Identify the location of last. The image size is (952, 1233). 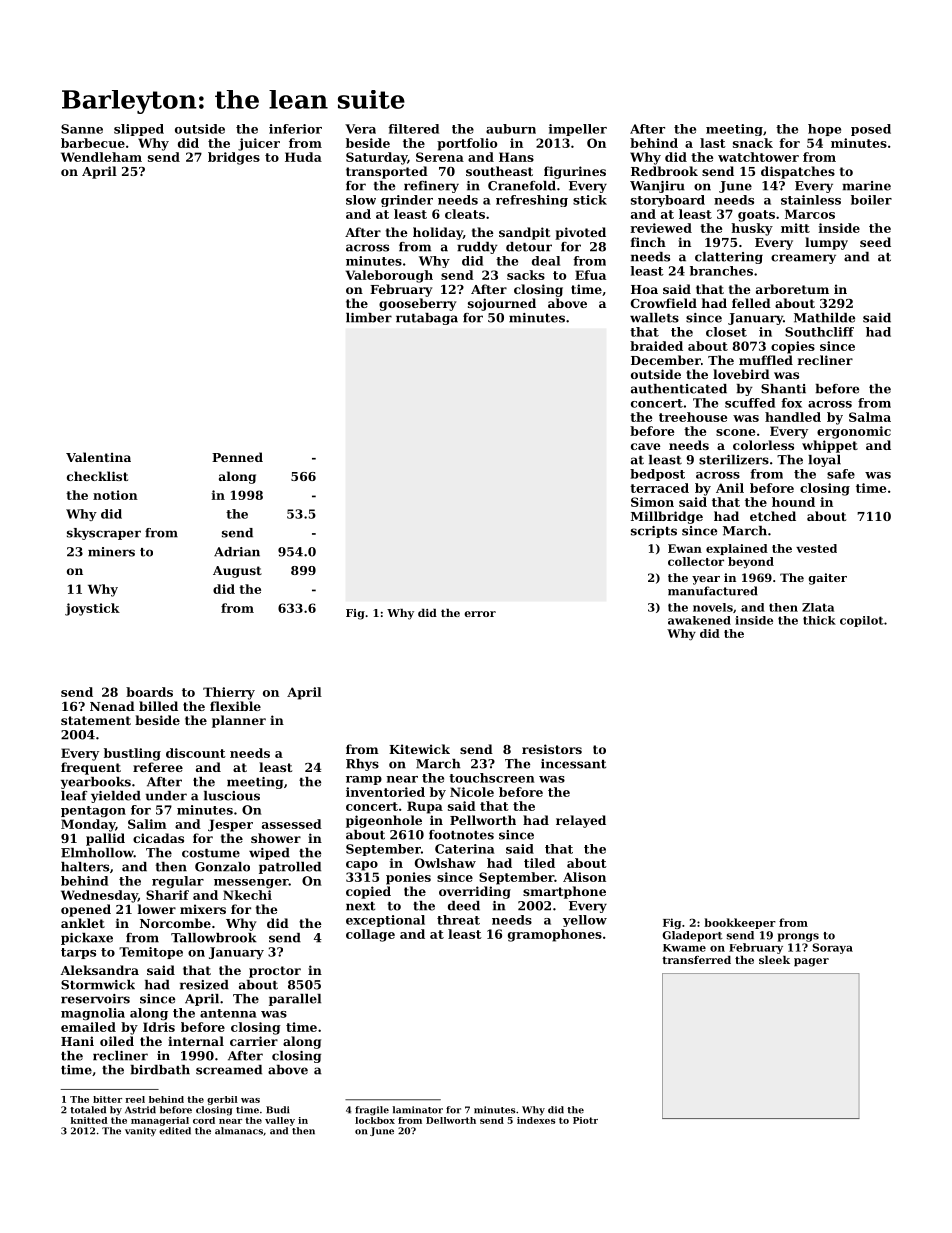
(713, 143).
